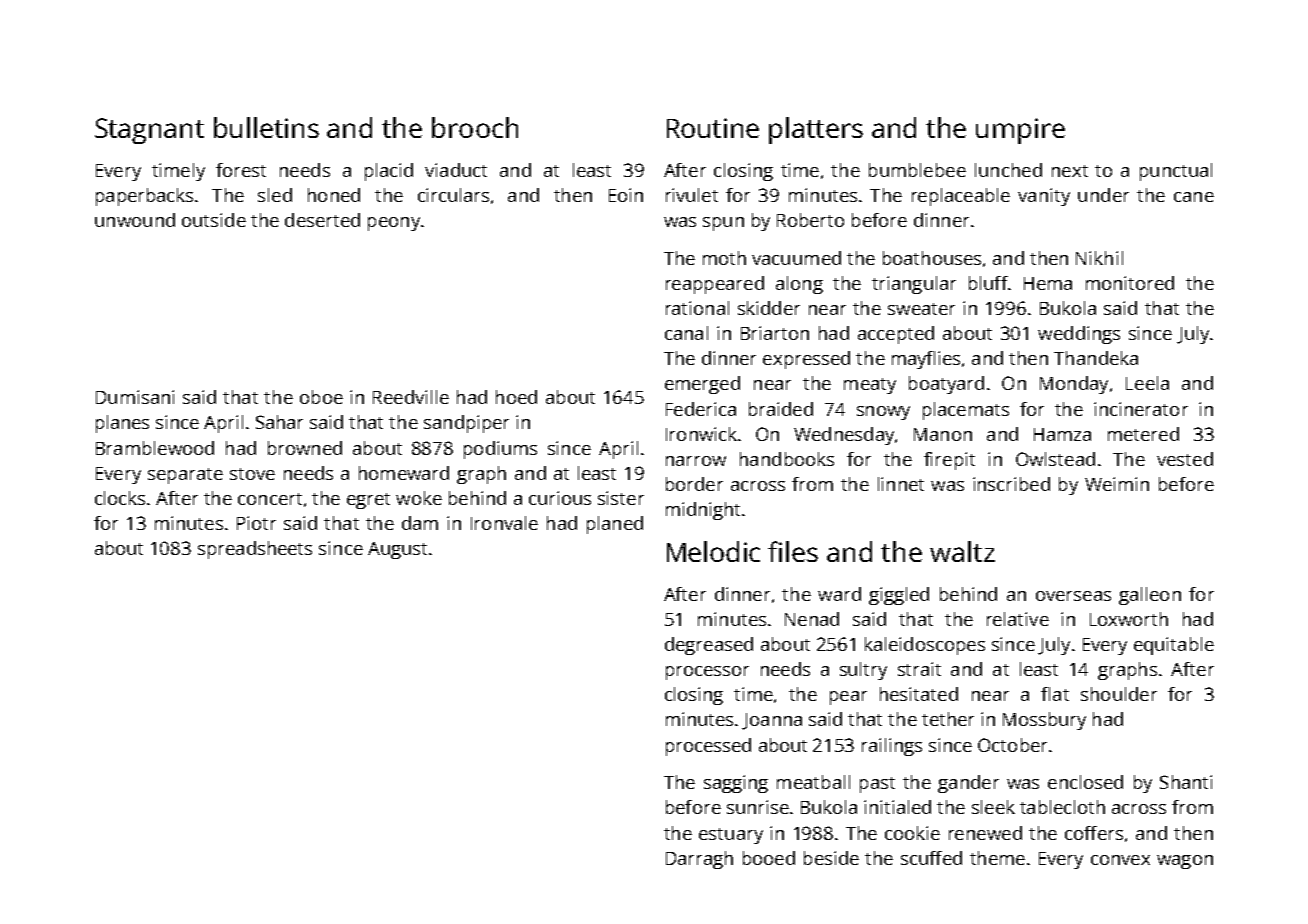  What do you see at coordinates (560, 498) in the screenshot?
I see `curious` at bounding box center [560, 498].
